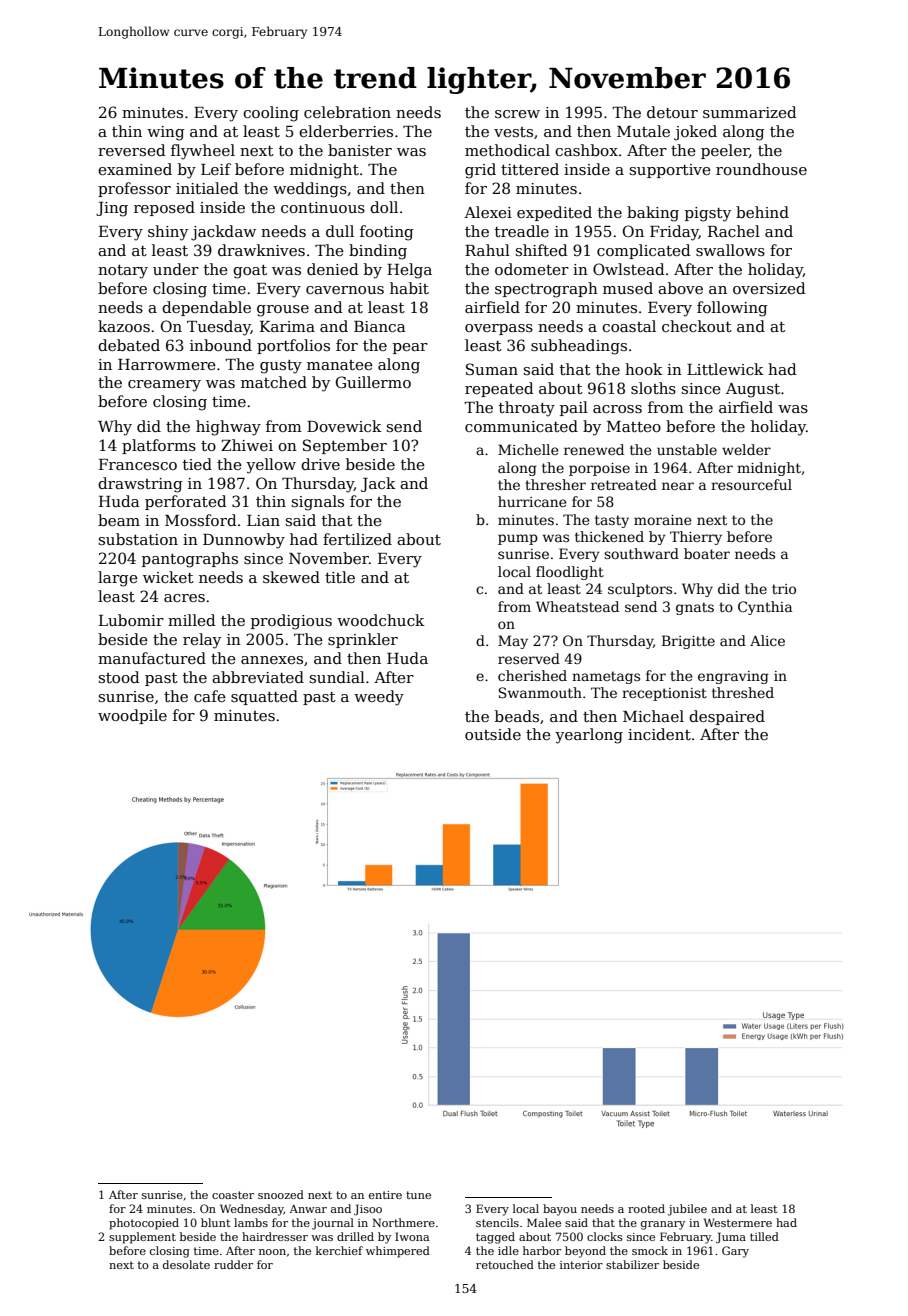 The image size is (908, 1316). Describe the element at coordinates (493, 734) in the screenshot. I see `outside` at that location.
